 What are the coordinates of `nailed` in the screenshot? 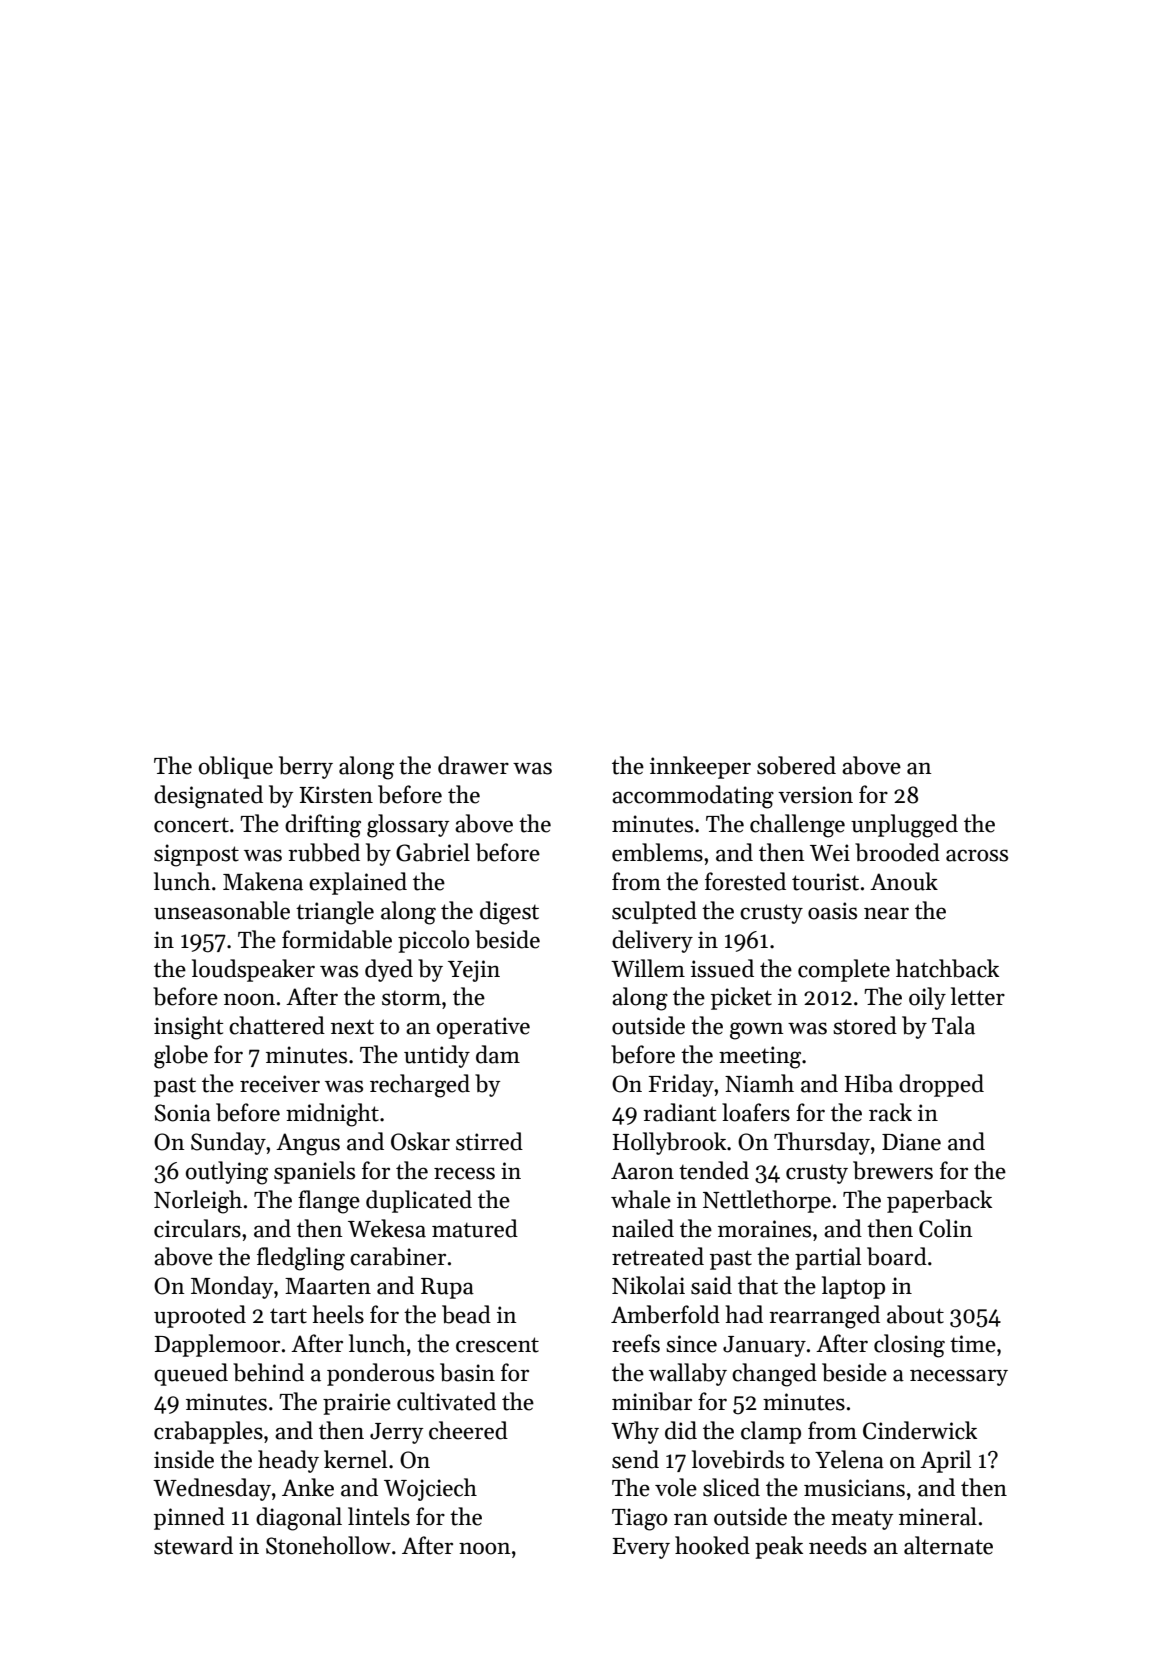 It's located at (643, 1228).
